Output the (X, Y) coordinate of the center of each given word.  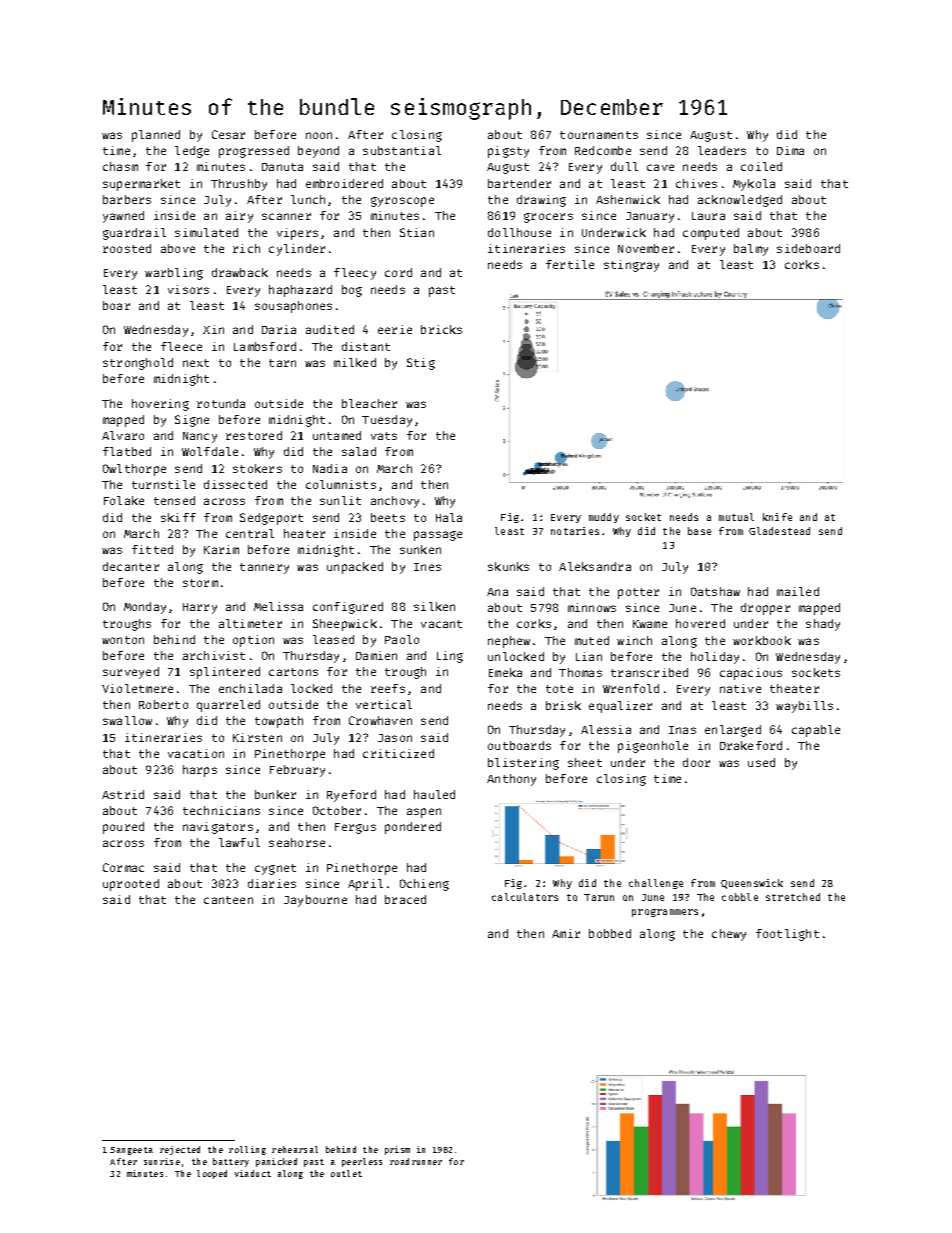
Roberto (163, 704)
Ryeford (351, 796)
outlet (346, 1173)
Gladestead (779, 531)
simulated (206, 232)
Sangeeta (131, 1151)
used (761, 762)
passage (438, 536)
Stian (417, 232)
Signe (192, 421)
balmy (751, 250)
